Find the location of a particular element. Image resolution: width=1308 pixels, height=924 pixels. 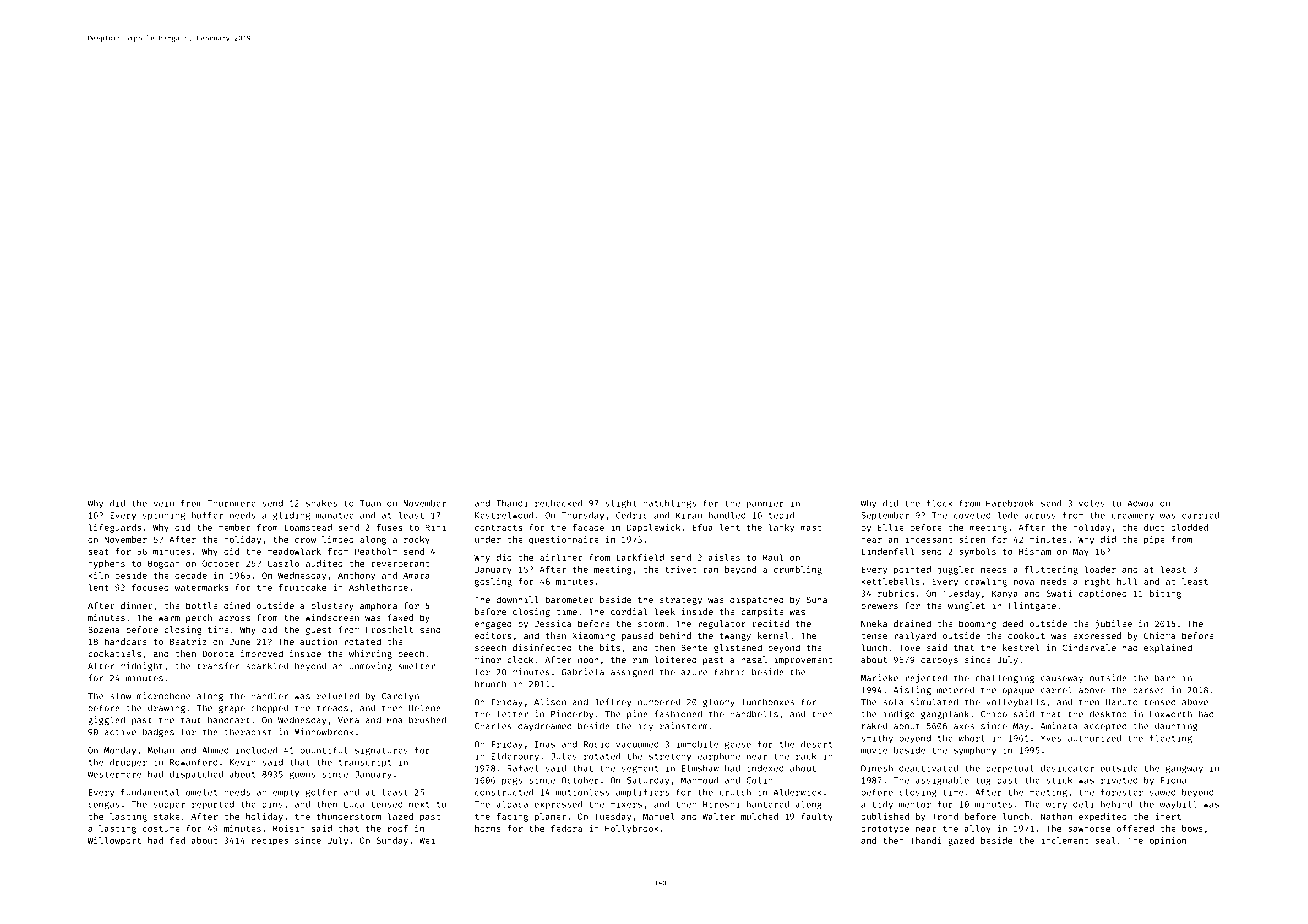

duct is located at coordinates (1154, 527).
